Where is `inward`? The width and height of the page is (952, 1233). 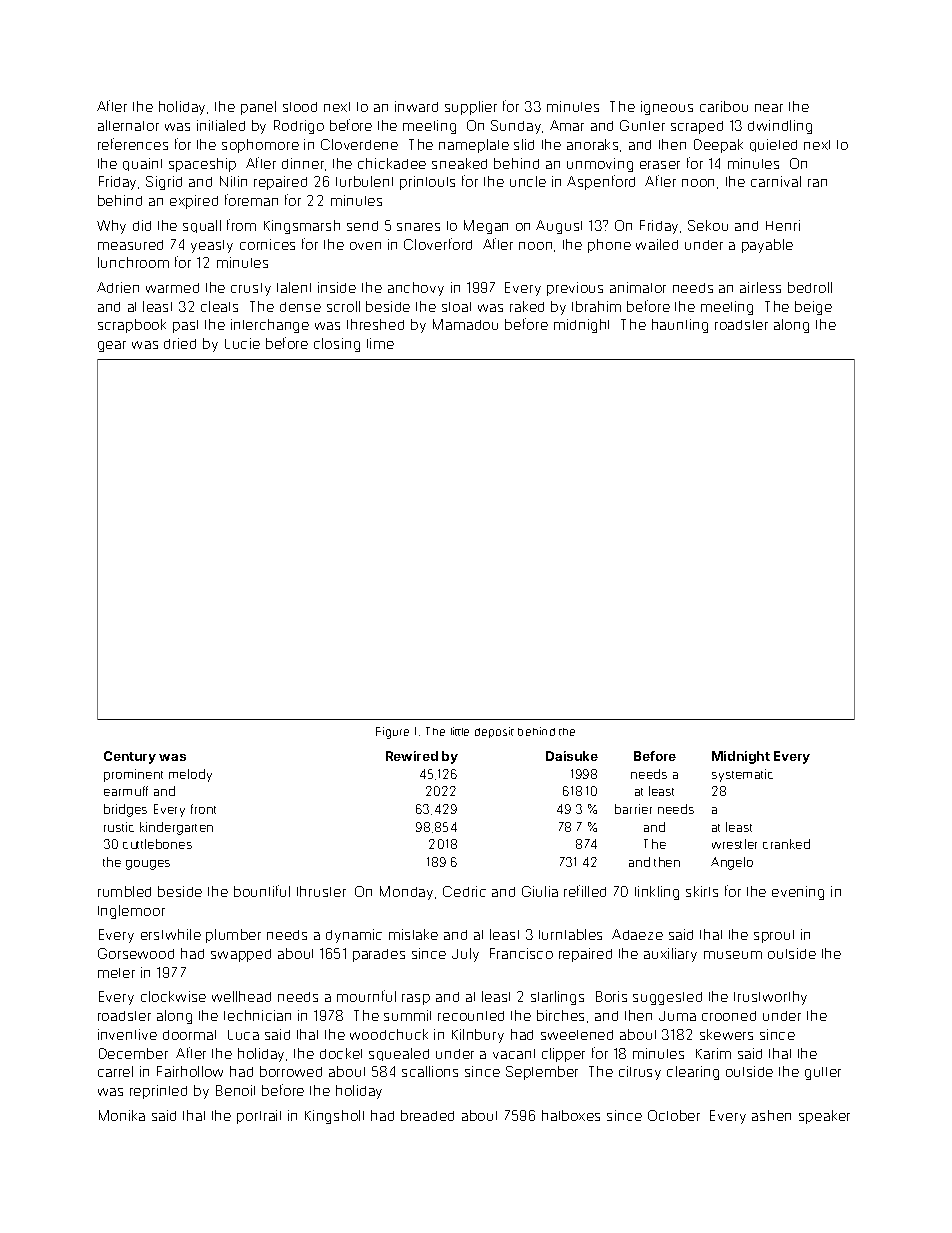
inward is located at coordinates (416, 106).
